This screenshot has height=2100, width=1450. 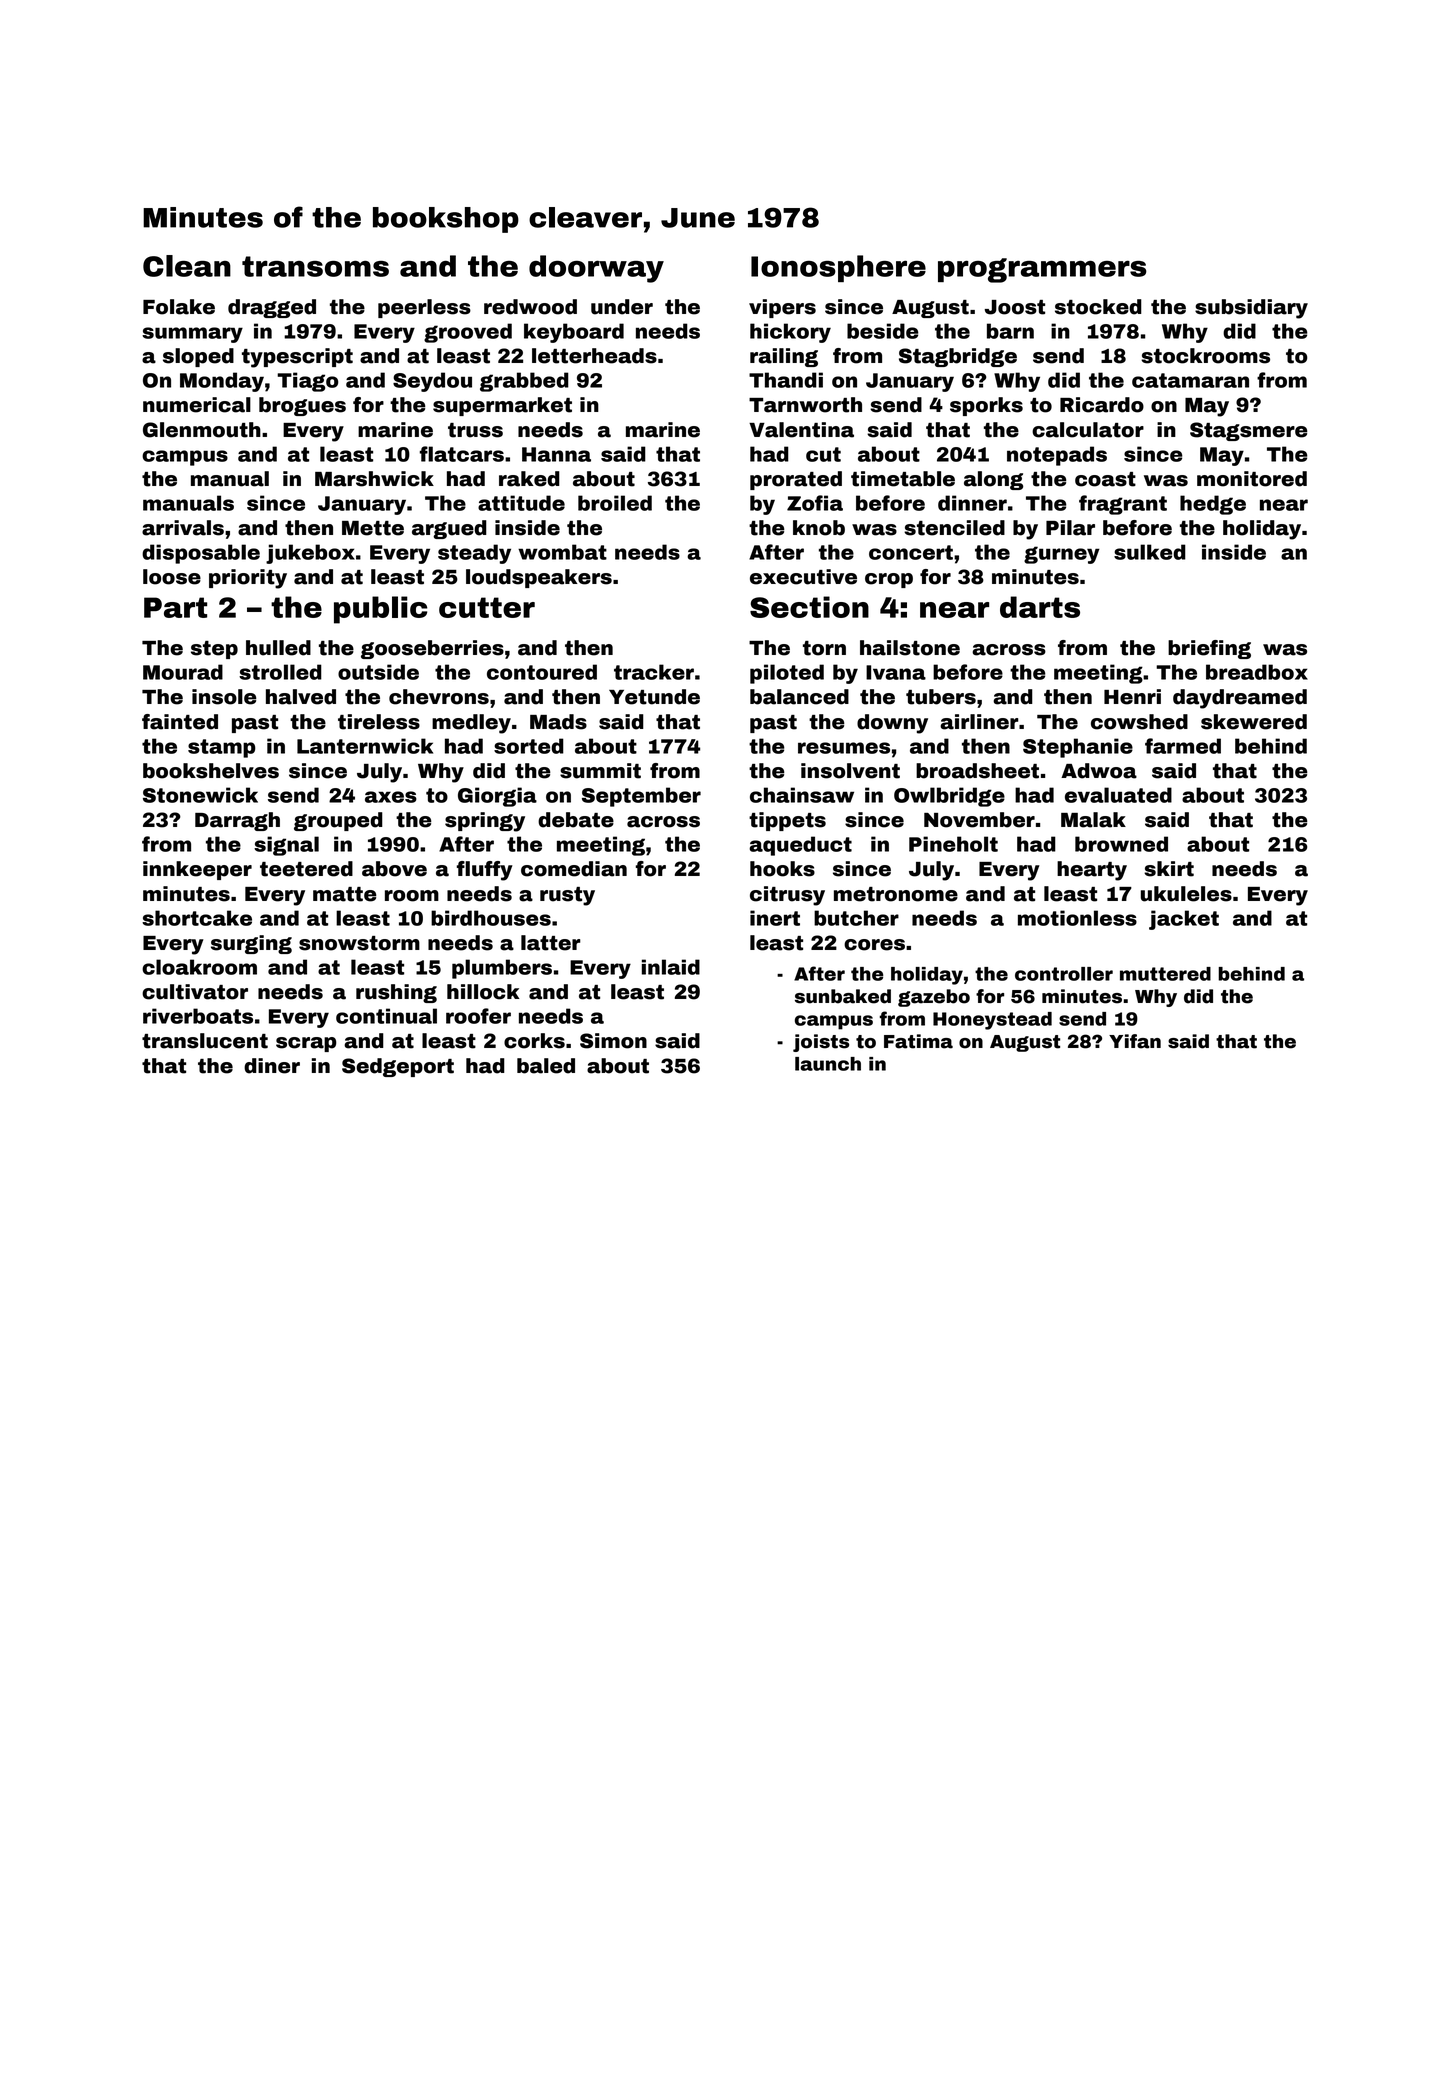 I want to click on programmers, so click(x=1042, y=270).
